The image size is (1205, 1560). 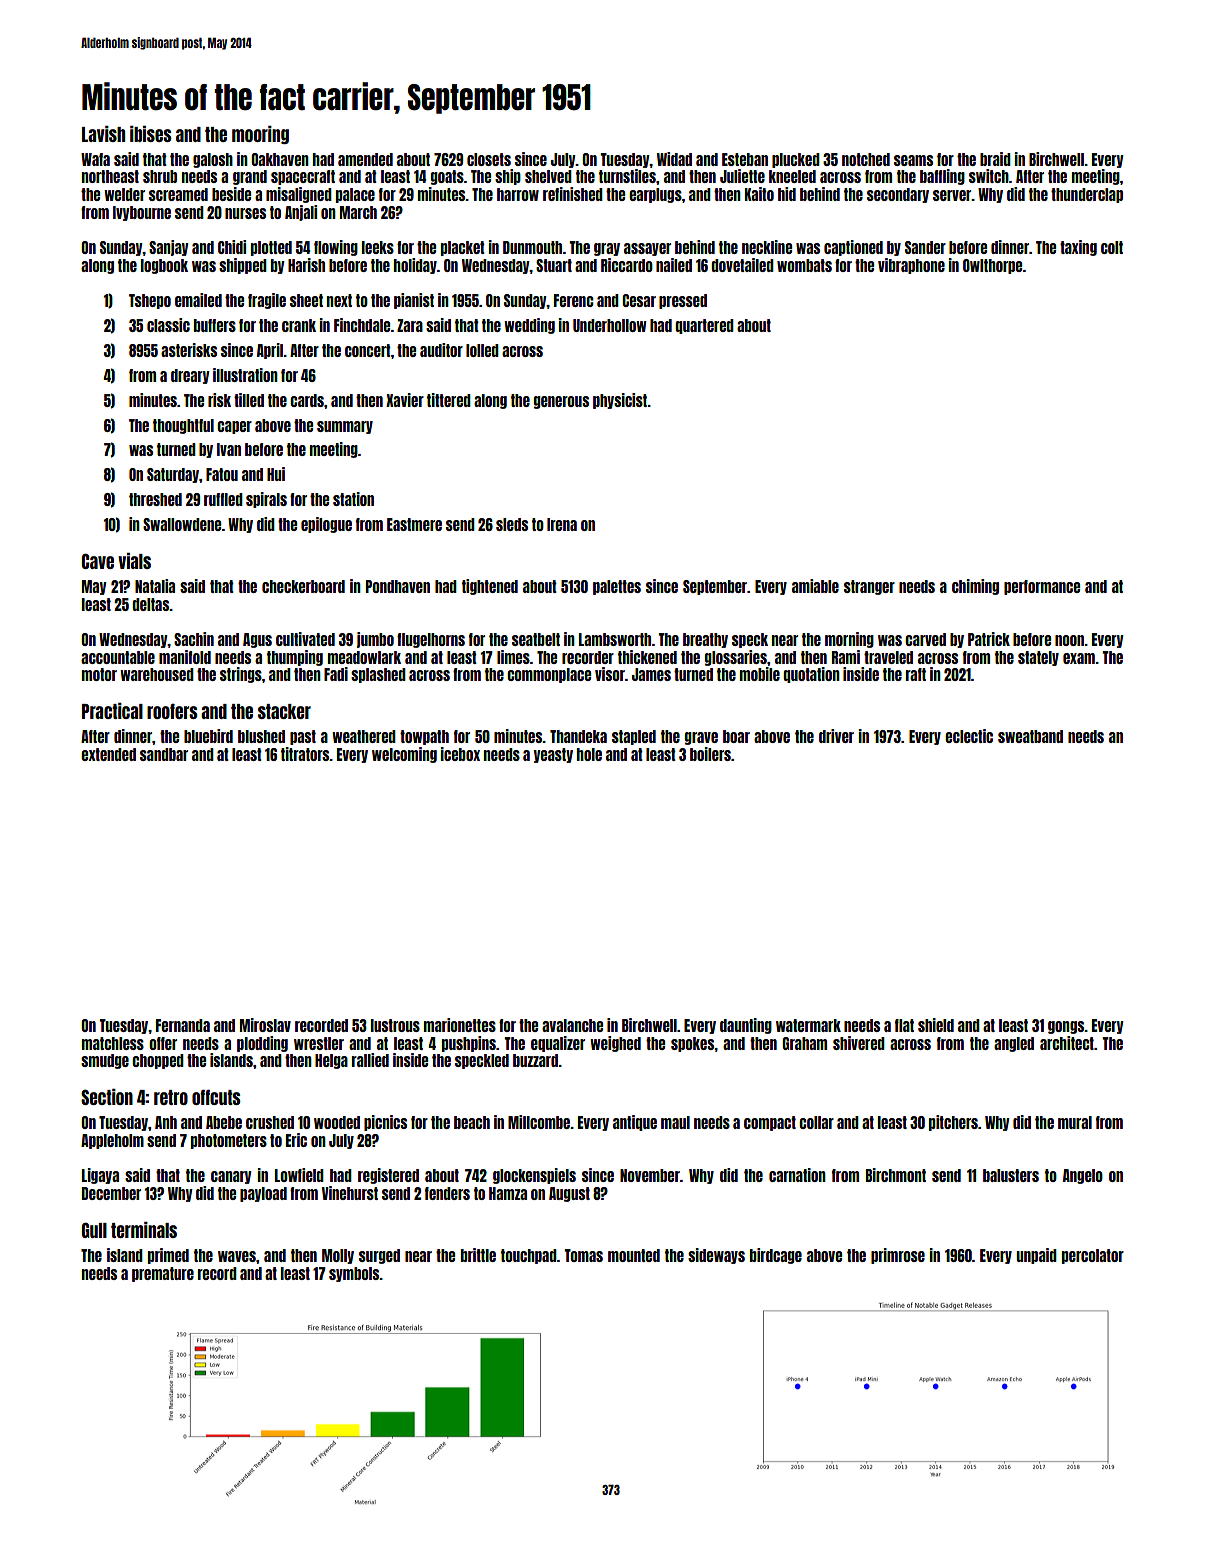 What do you see at coordinates (266, 500) in the document?
I see `spirals` at bounding box center [266, 500].
